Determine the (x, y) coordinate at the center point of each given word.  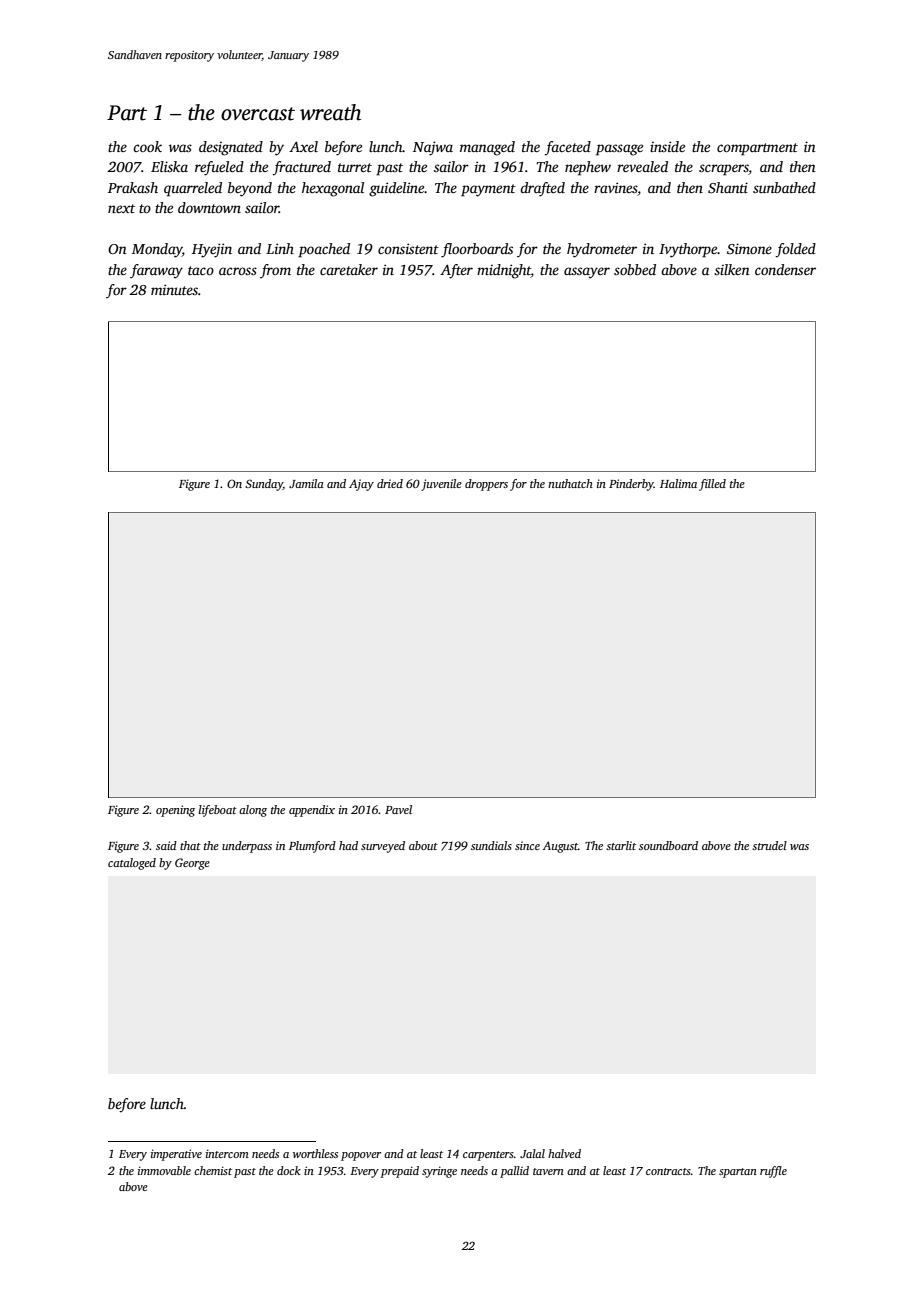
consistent (408, 248)
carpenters (488, 1156)
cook (147, 146)
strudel (769, 845)
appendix (312, 811)
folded (795, 250)
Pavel (398, 809)
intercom (227, 1153)
